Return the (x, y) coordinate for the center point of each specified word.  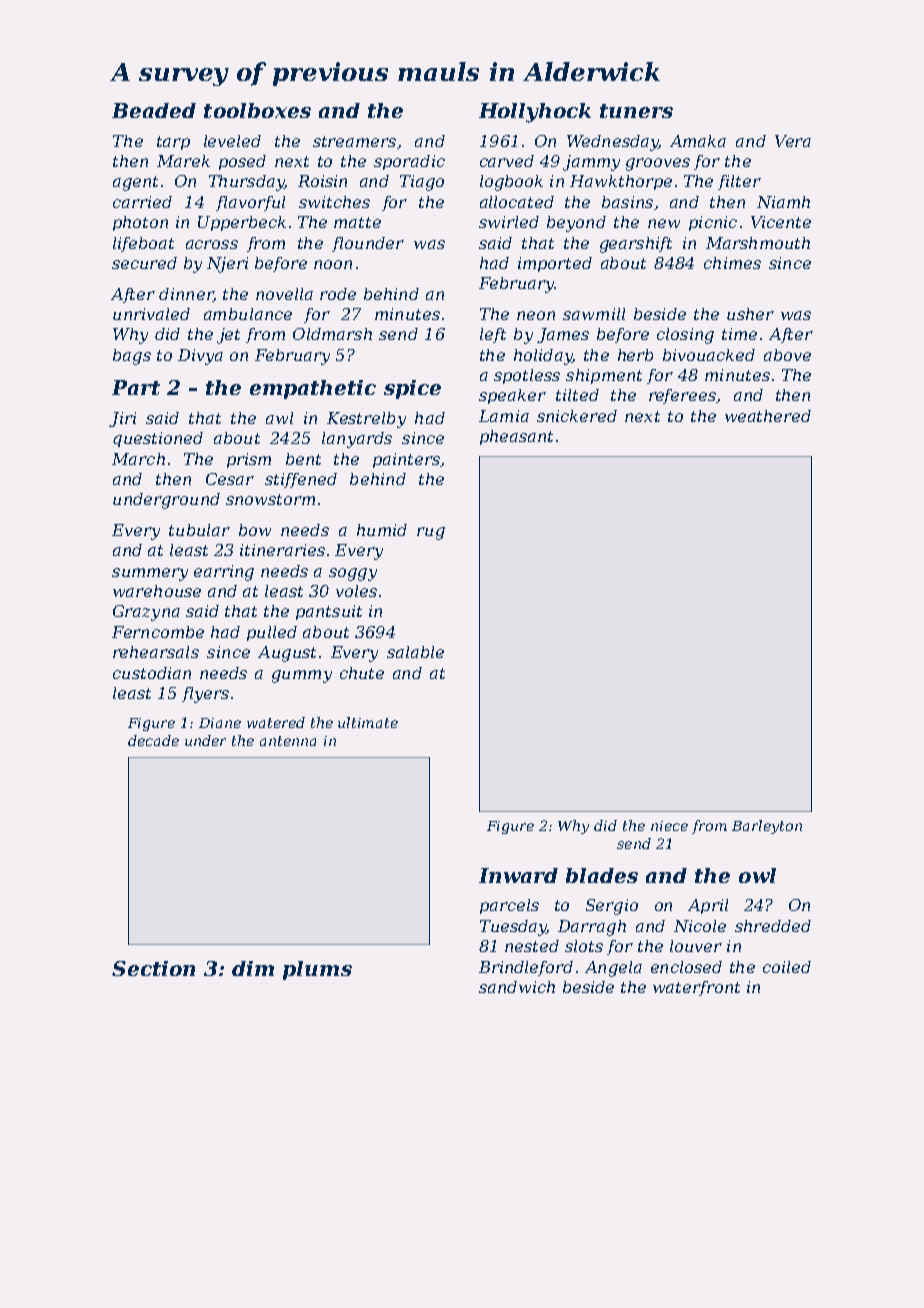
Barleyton (767, 827)
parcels (509, 906)
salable (415, 652)
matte (357, 222)
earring (224, 573)
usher (750, 314)
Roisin (322, 181)
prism (249, 460)
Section (153, 968)
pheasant (516, 437)
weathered (768, 416)
